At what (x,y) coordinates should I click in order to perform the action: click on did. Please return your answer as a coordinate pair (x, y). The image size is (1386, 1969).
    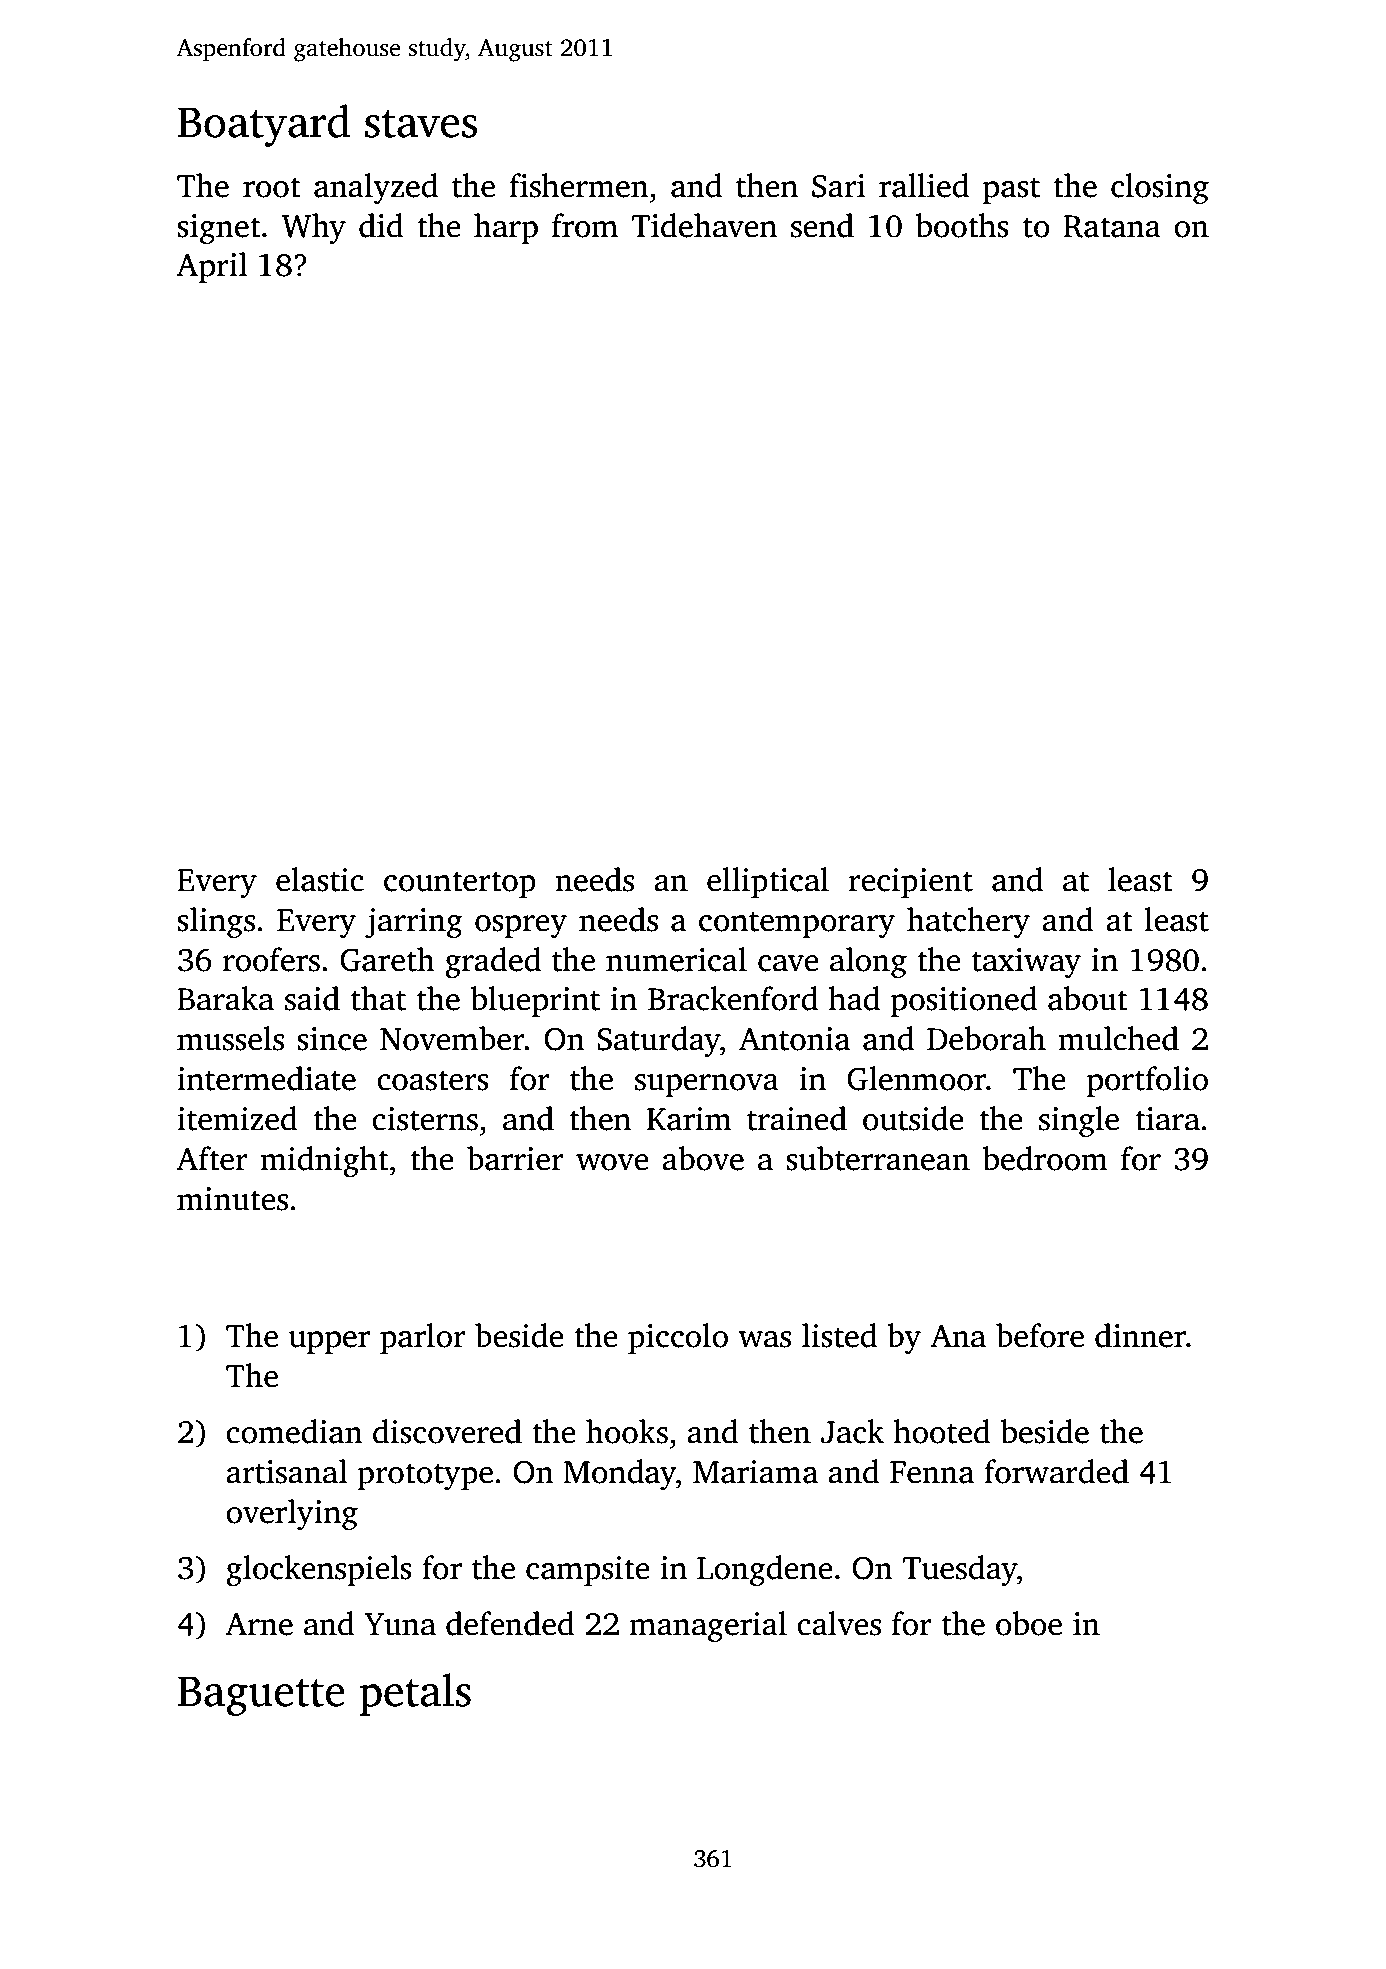
    Looking at the image, I should click on (381, 225).
